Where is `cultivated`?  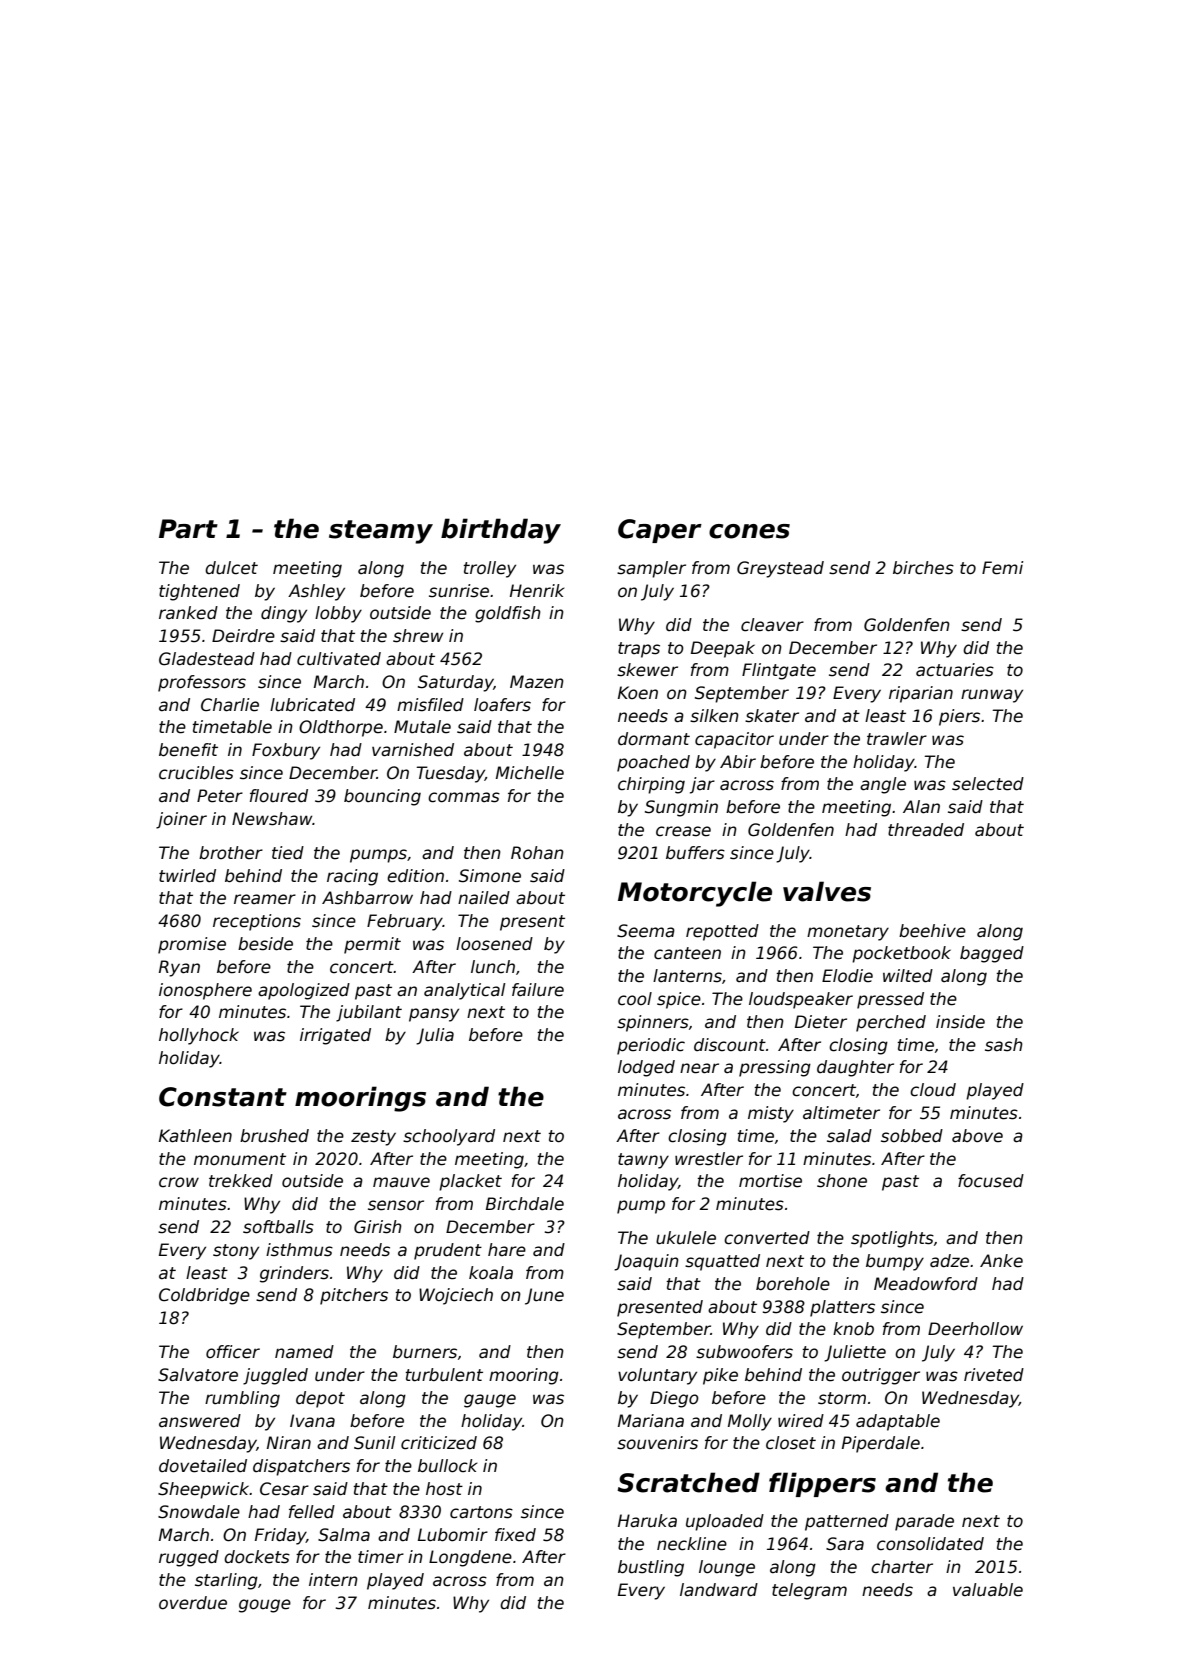
cultivated is located at coordinates (339, 659).
